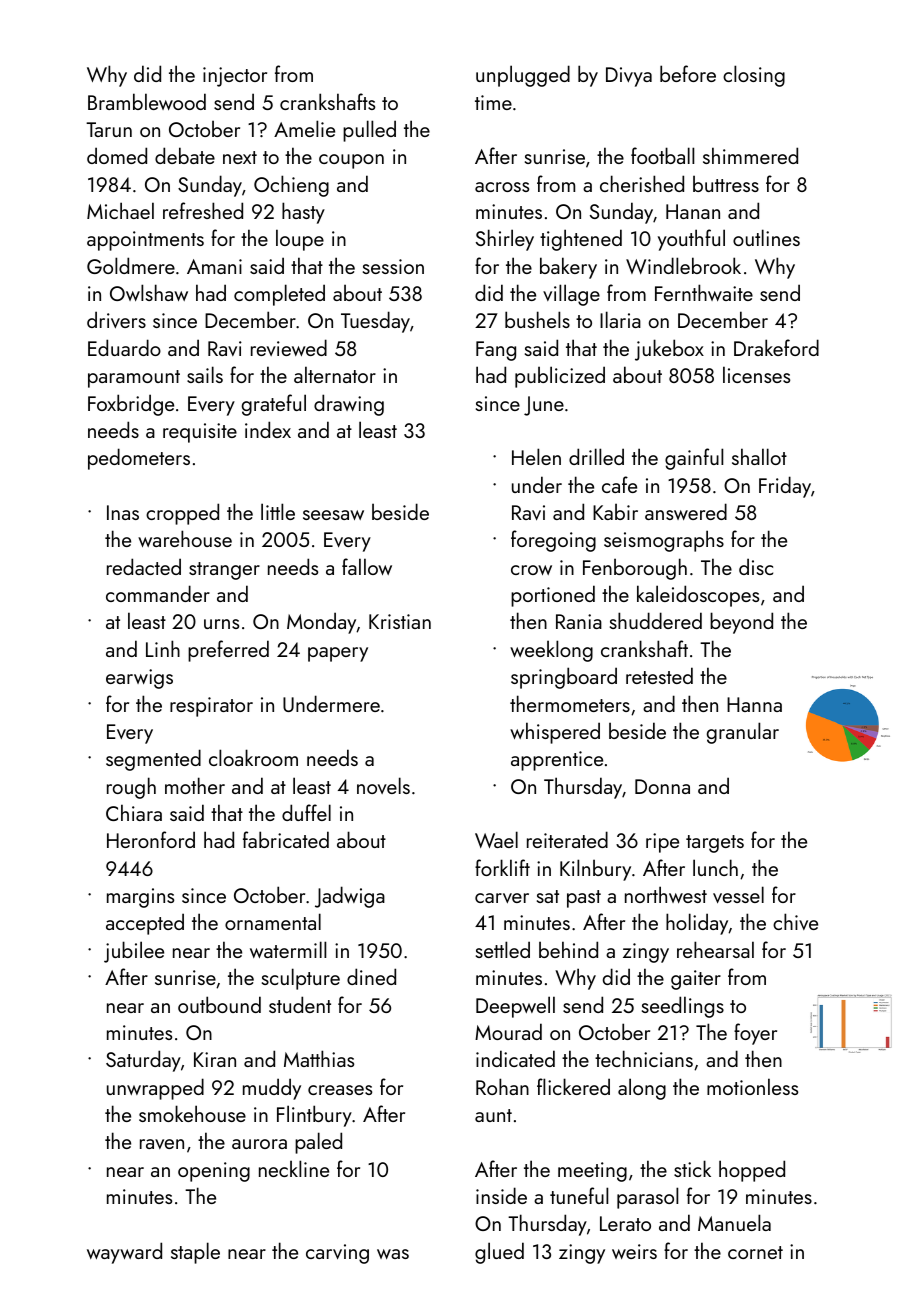  I want to click on Drakeford, so click(776, 347).
